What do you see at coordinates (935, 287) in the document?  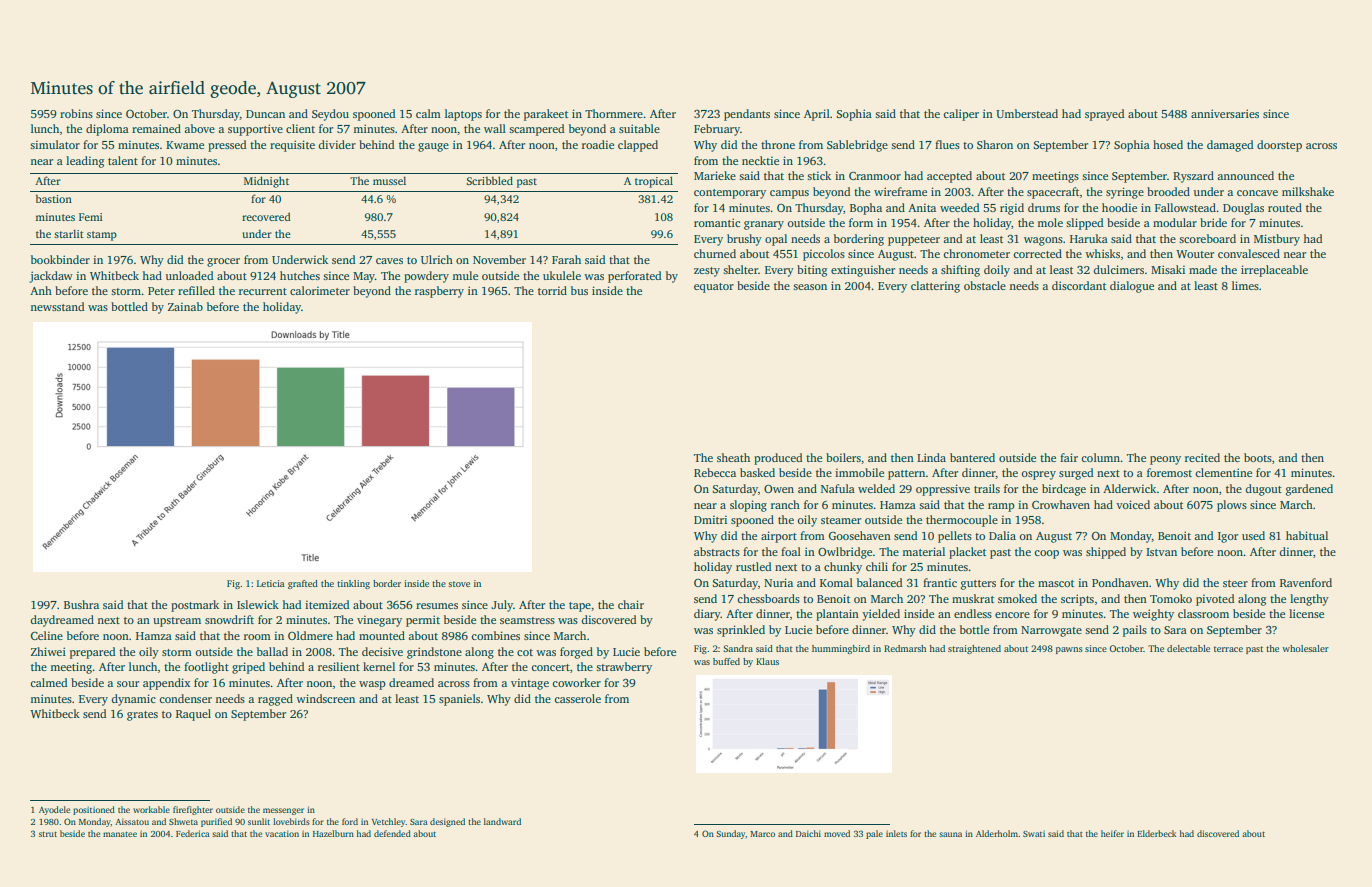 I see `clattering` at bounding box center [935, 287].
